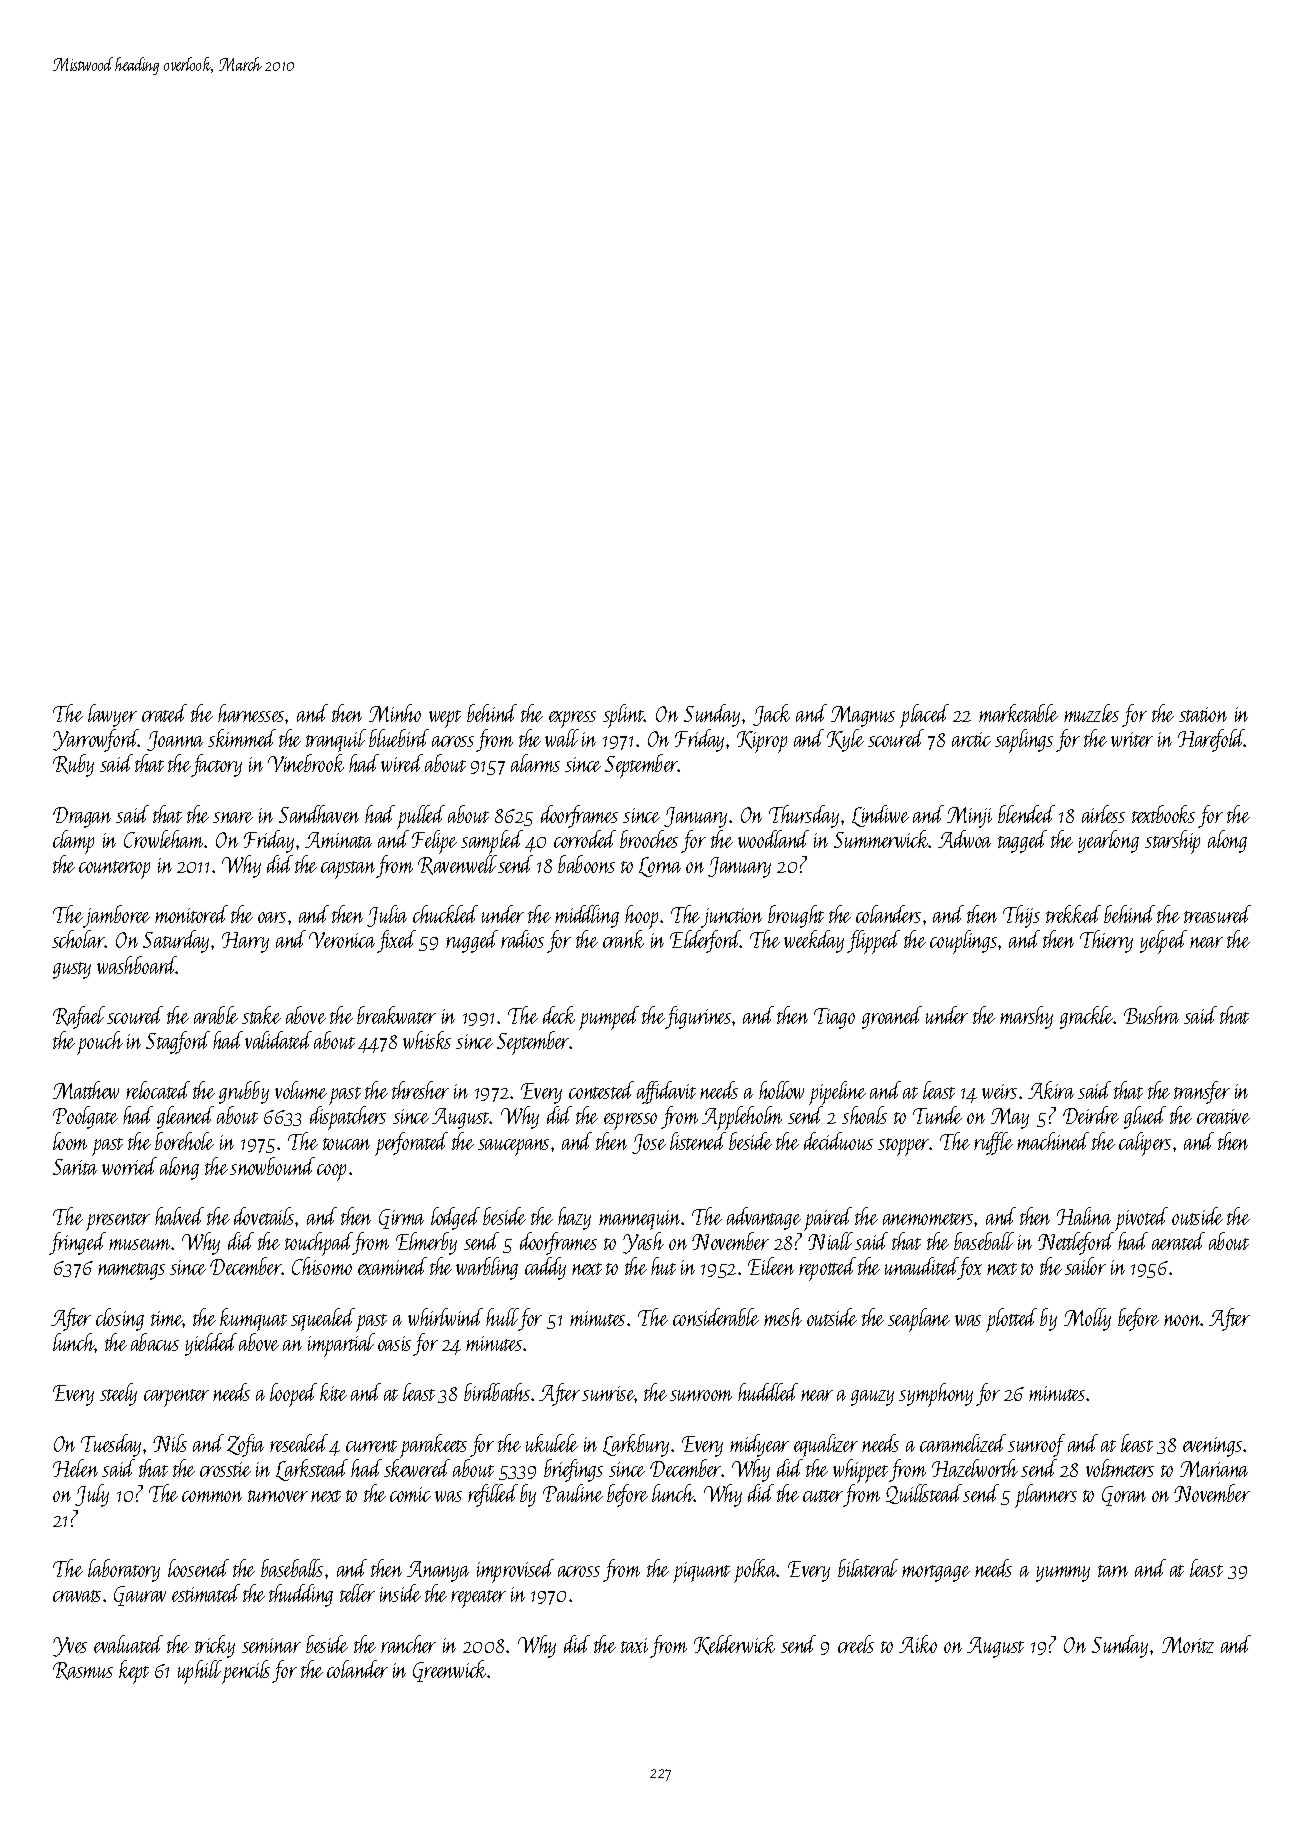  What do you see at coordinates (411, 1144) in the document?
I see `perforated` at bounding box center [411, 1144].
